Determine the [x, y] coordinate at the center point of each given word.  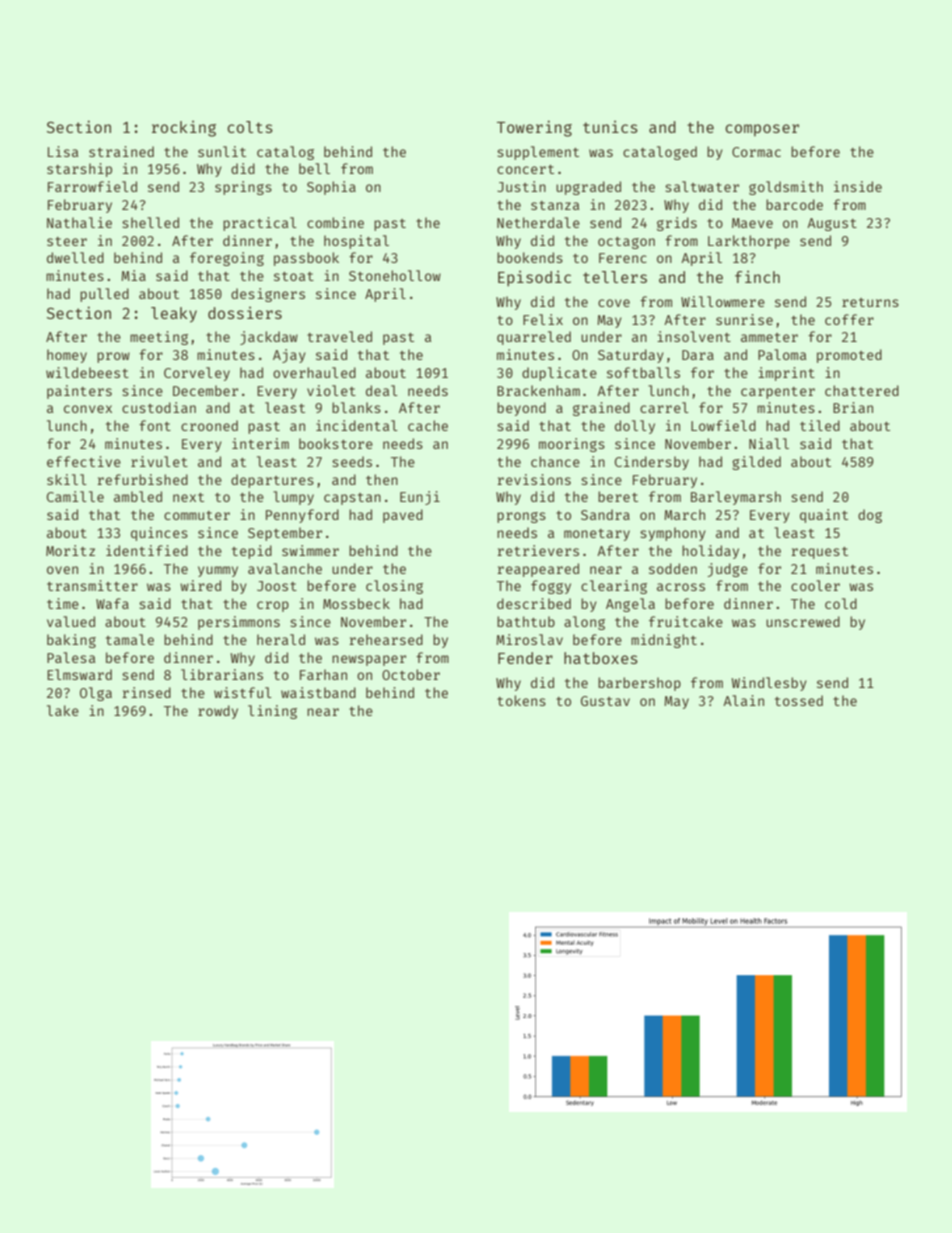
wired [200, 585]
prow [113, 357]
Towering [534, 128]
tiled [820, 425]
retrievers [538, 550]
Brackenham [538, 390]
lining [272, 712]
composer [762, 130]
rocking [184, 129]
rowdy [218, 712]
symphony [673, 534]
